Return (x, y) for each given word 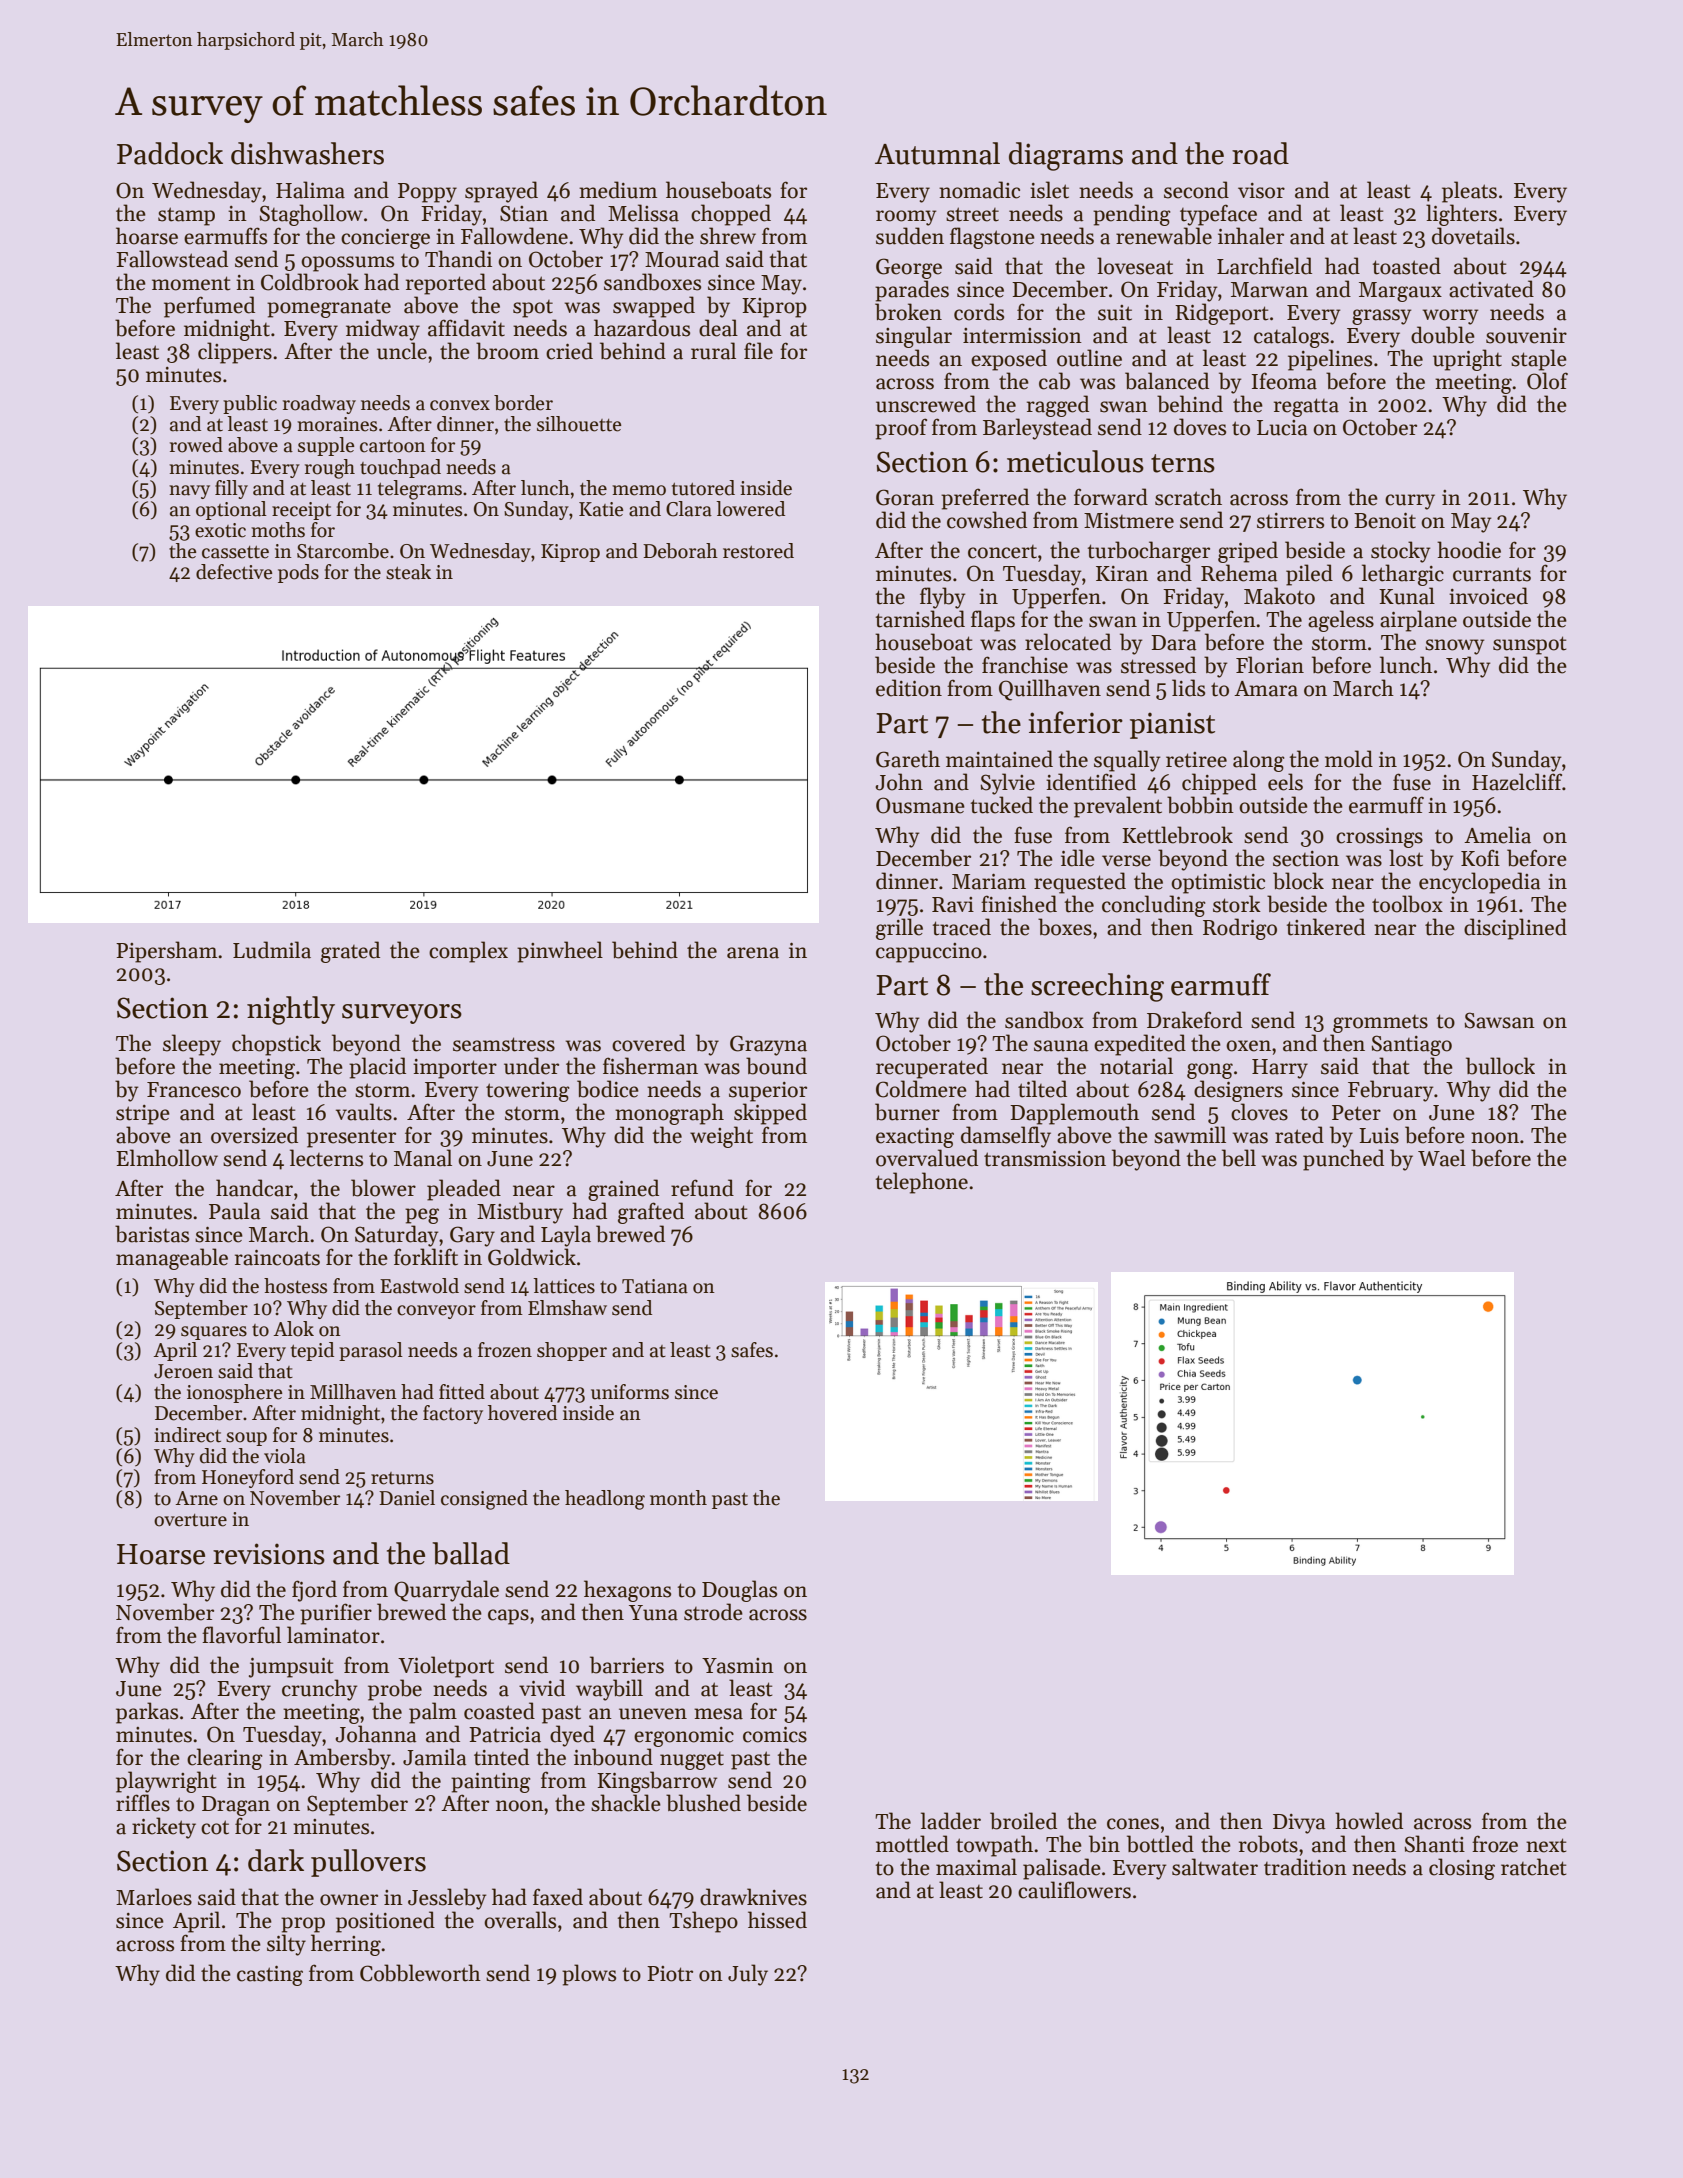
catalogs (1291, 337)
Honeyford (248, 1478)
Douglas (739, 1591)
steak (408, 572)
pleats (1469, 192)
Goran (905, 497)
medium (618, 190)
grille (899, 929)
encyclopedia (1480, 883)
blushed (703, 1803)
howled (1369, 1821)
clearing (225, 1759)
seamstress (504, 1044)
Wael (1442, 1158)
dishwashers (307, 153)
